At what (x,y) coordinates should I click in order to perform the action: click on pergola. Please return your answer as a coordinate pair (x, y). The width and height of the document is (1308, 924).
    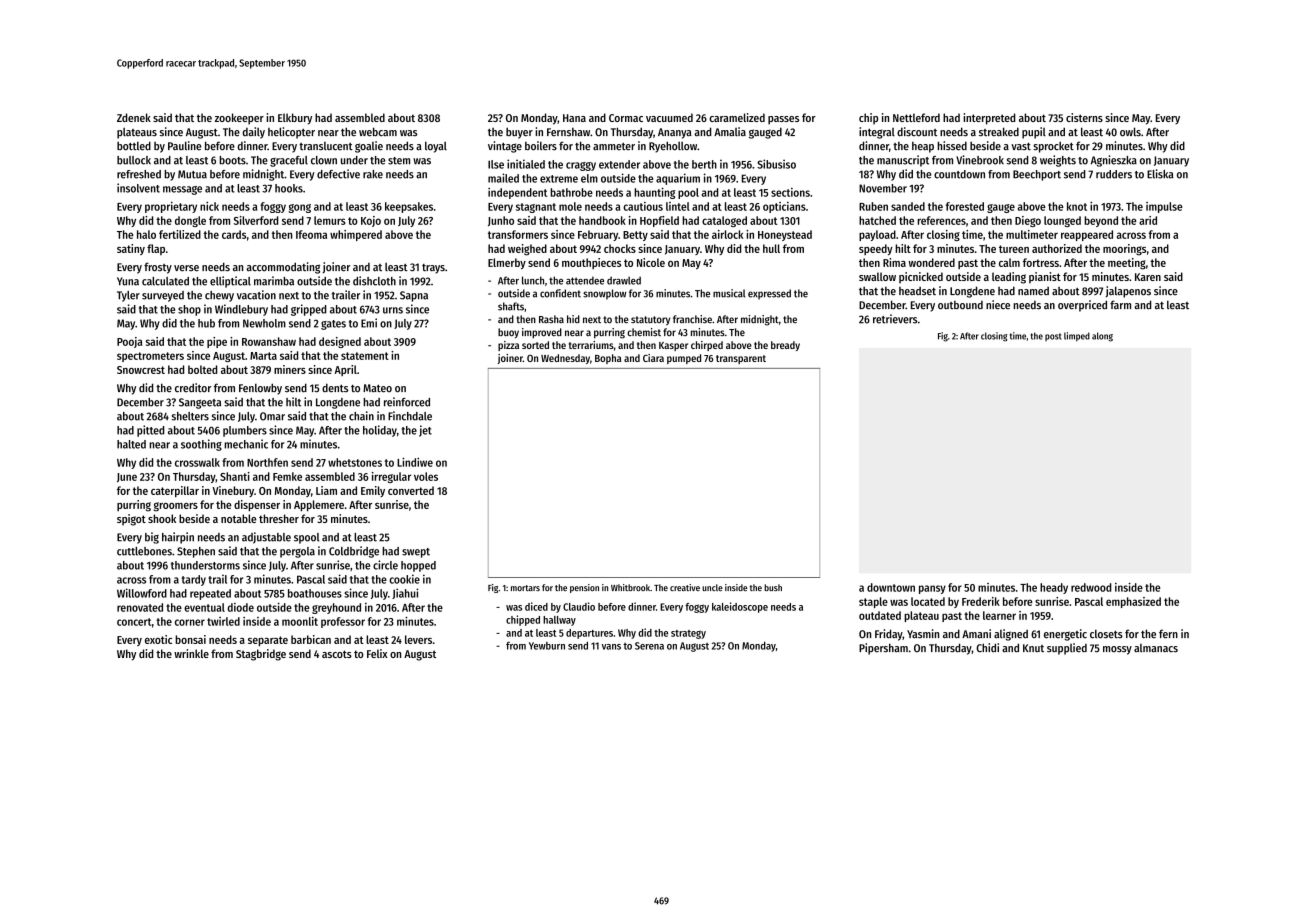
    Looking at the image, I should click on (297, 552).
